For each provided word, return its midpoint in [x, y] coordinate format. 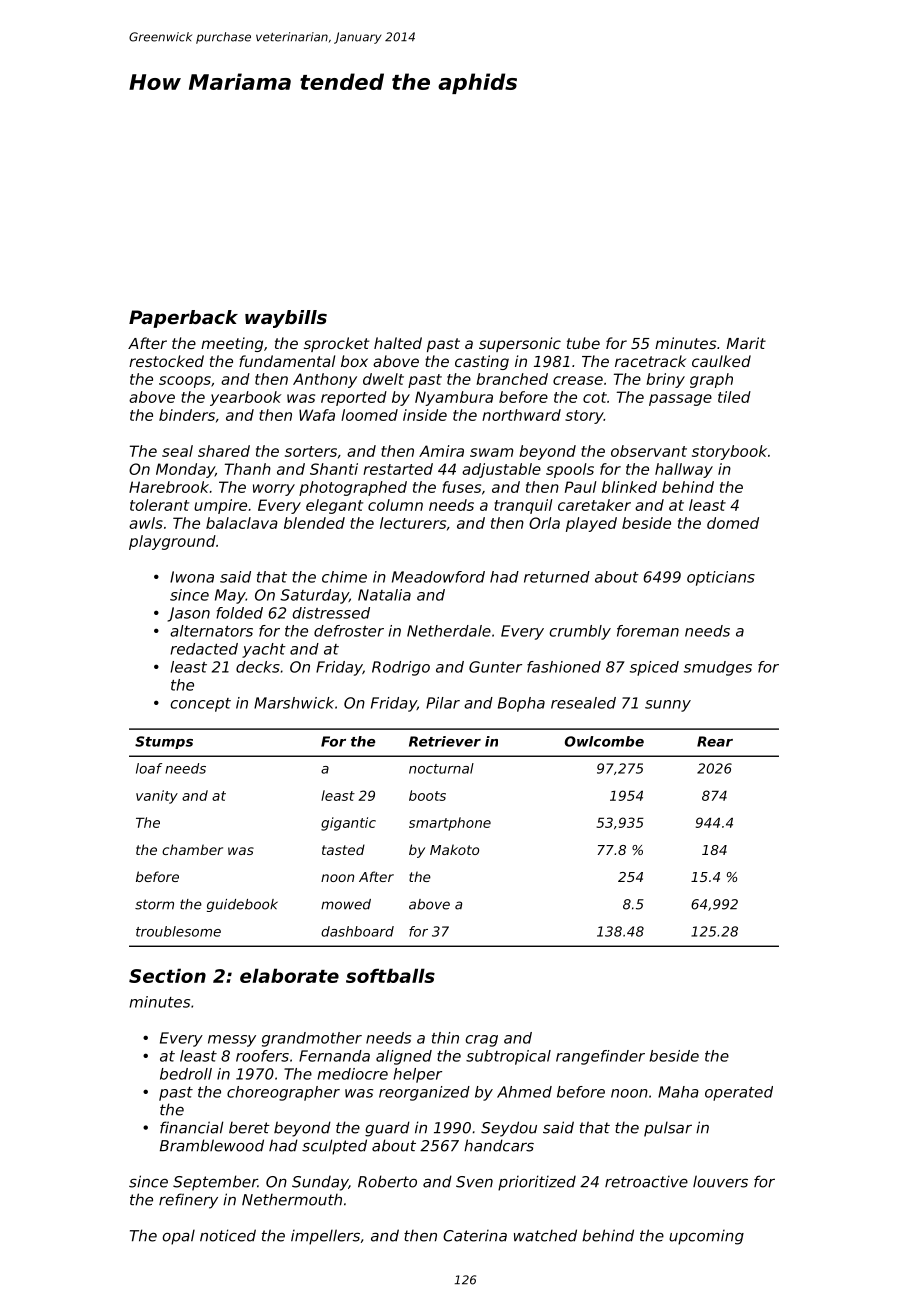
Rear [715, 741]
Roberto [387, 1181]
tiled [734, 397]
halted [398, 343]
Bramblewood [212, 1145]
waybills [286, 319]
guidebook [242, 905]
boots [427, 795]
